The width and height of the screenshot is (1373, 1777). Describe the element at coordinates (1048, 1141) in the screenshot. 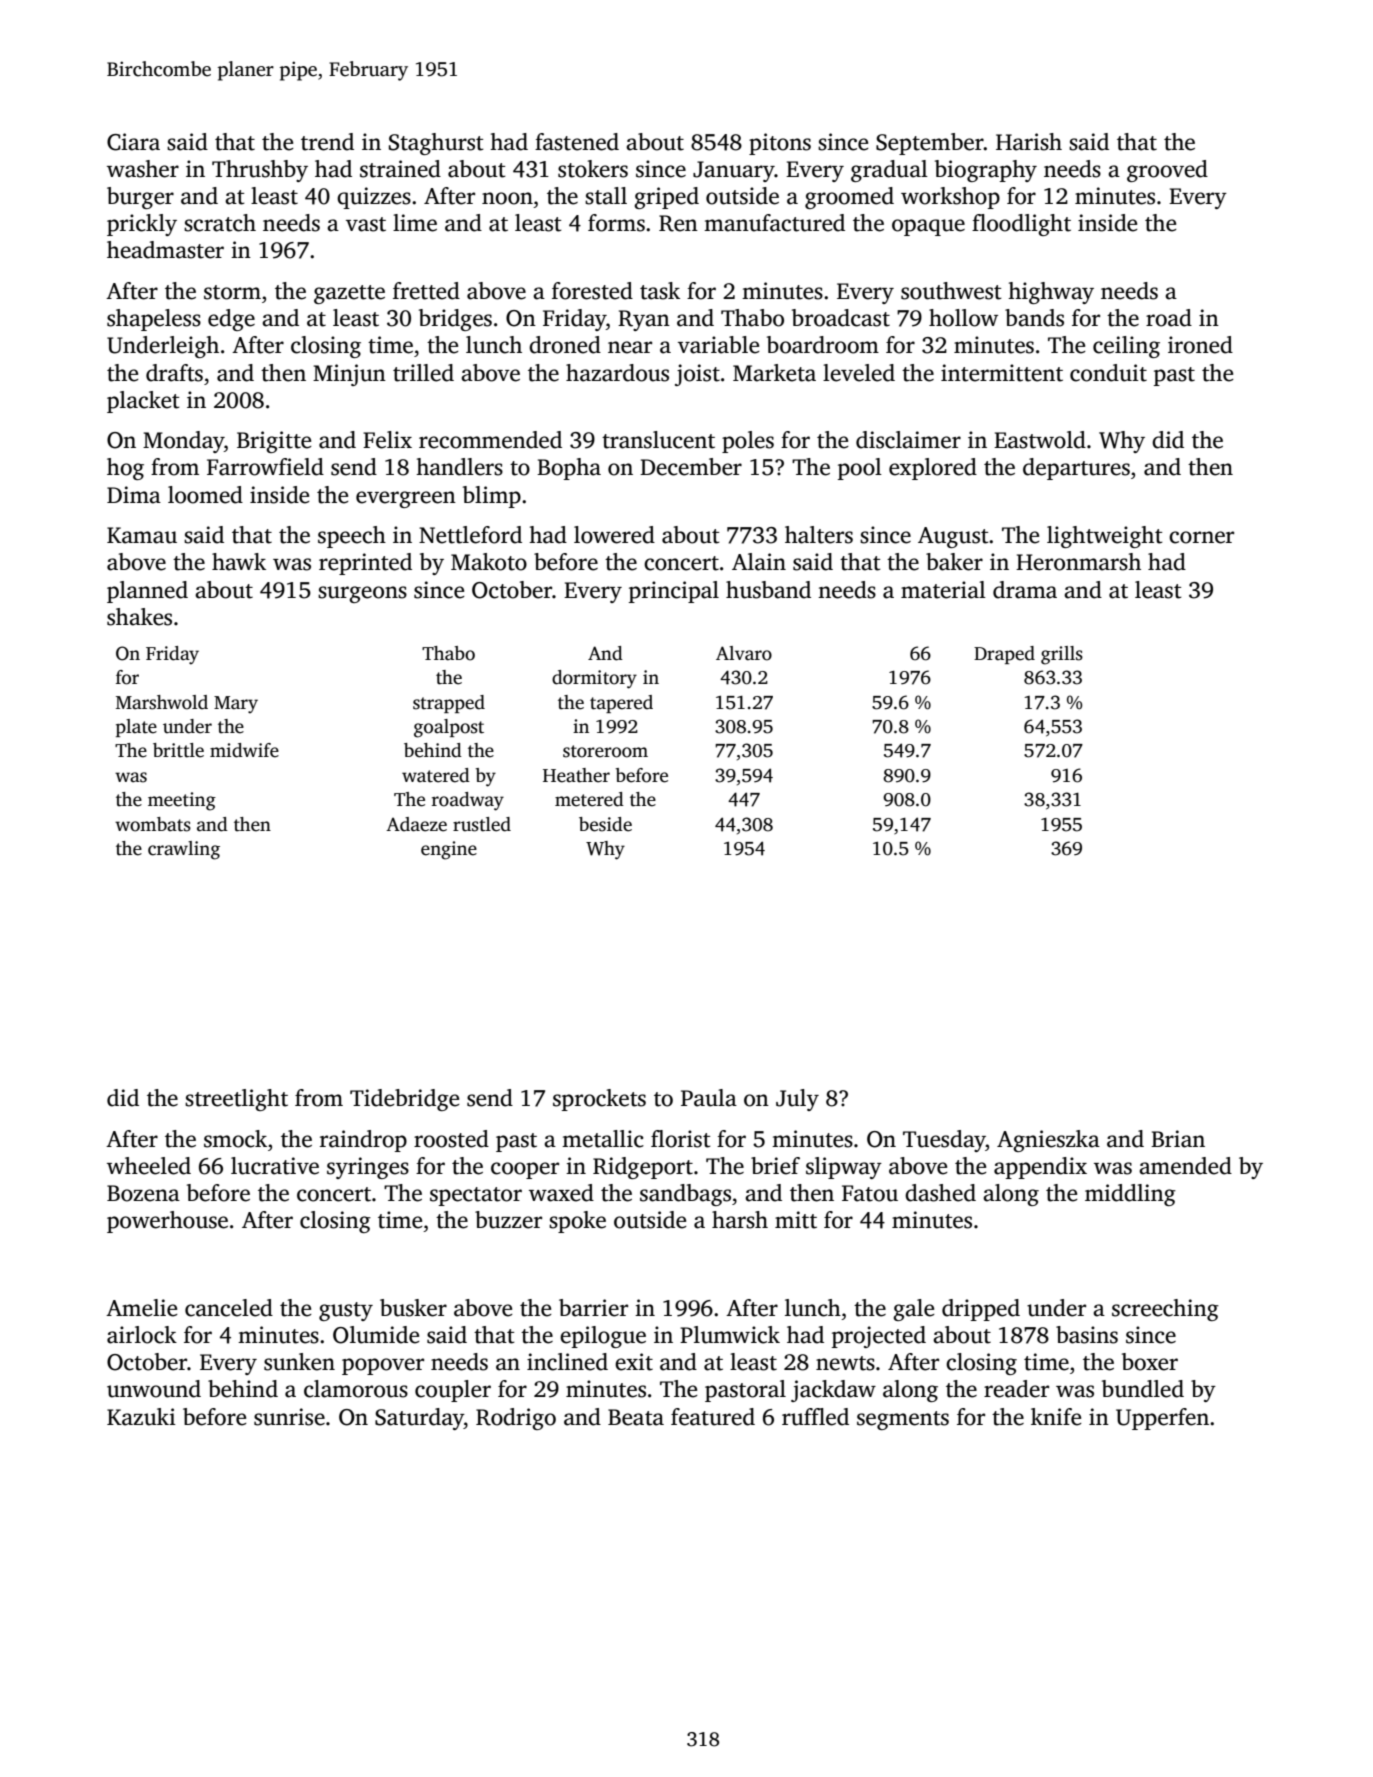

I see `Agnieszka` at that location.
